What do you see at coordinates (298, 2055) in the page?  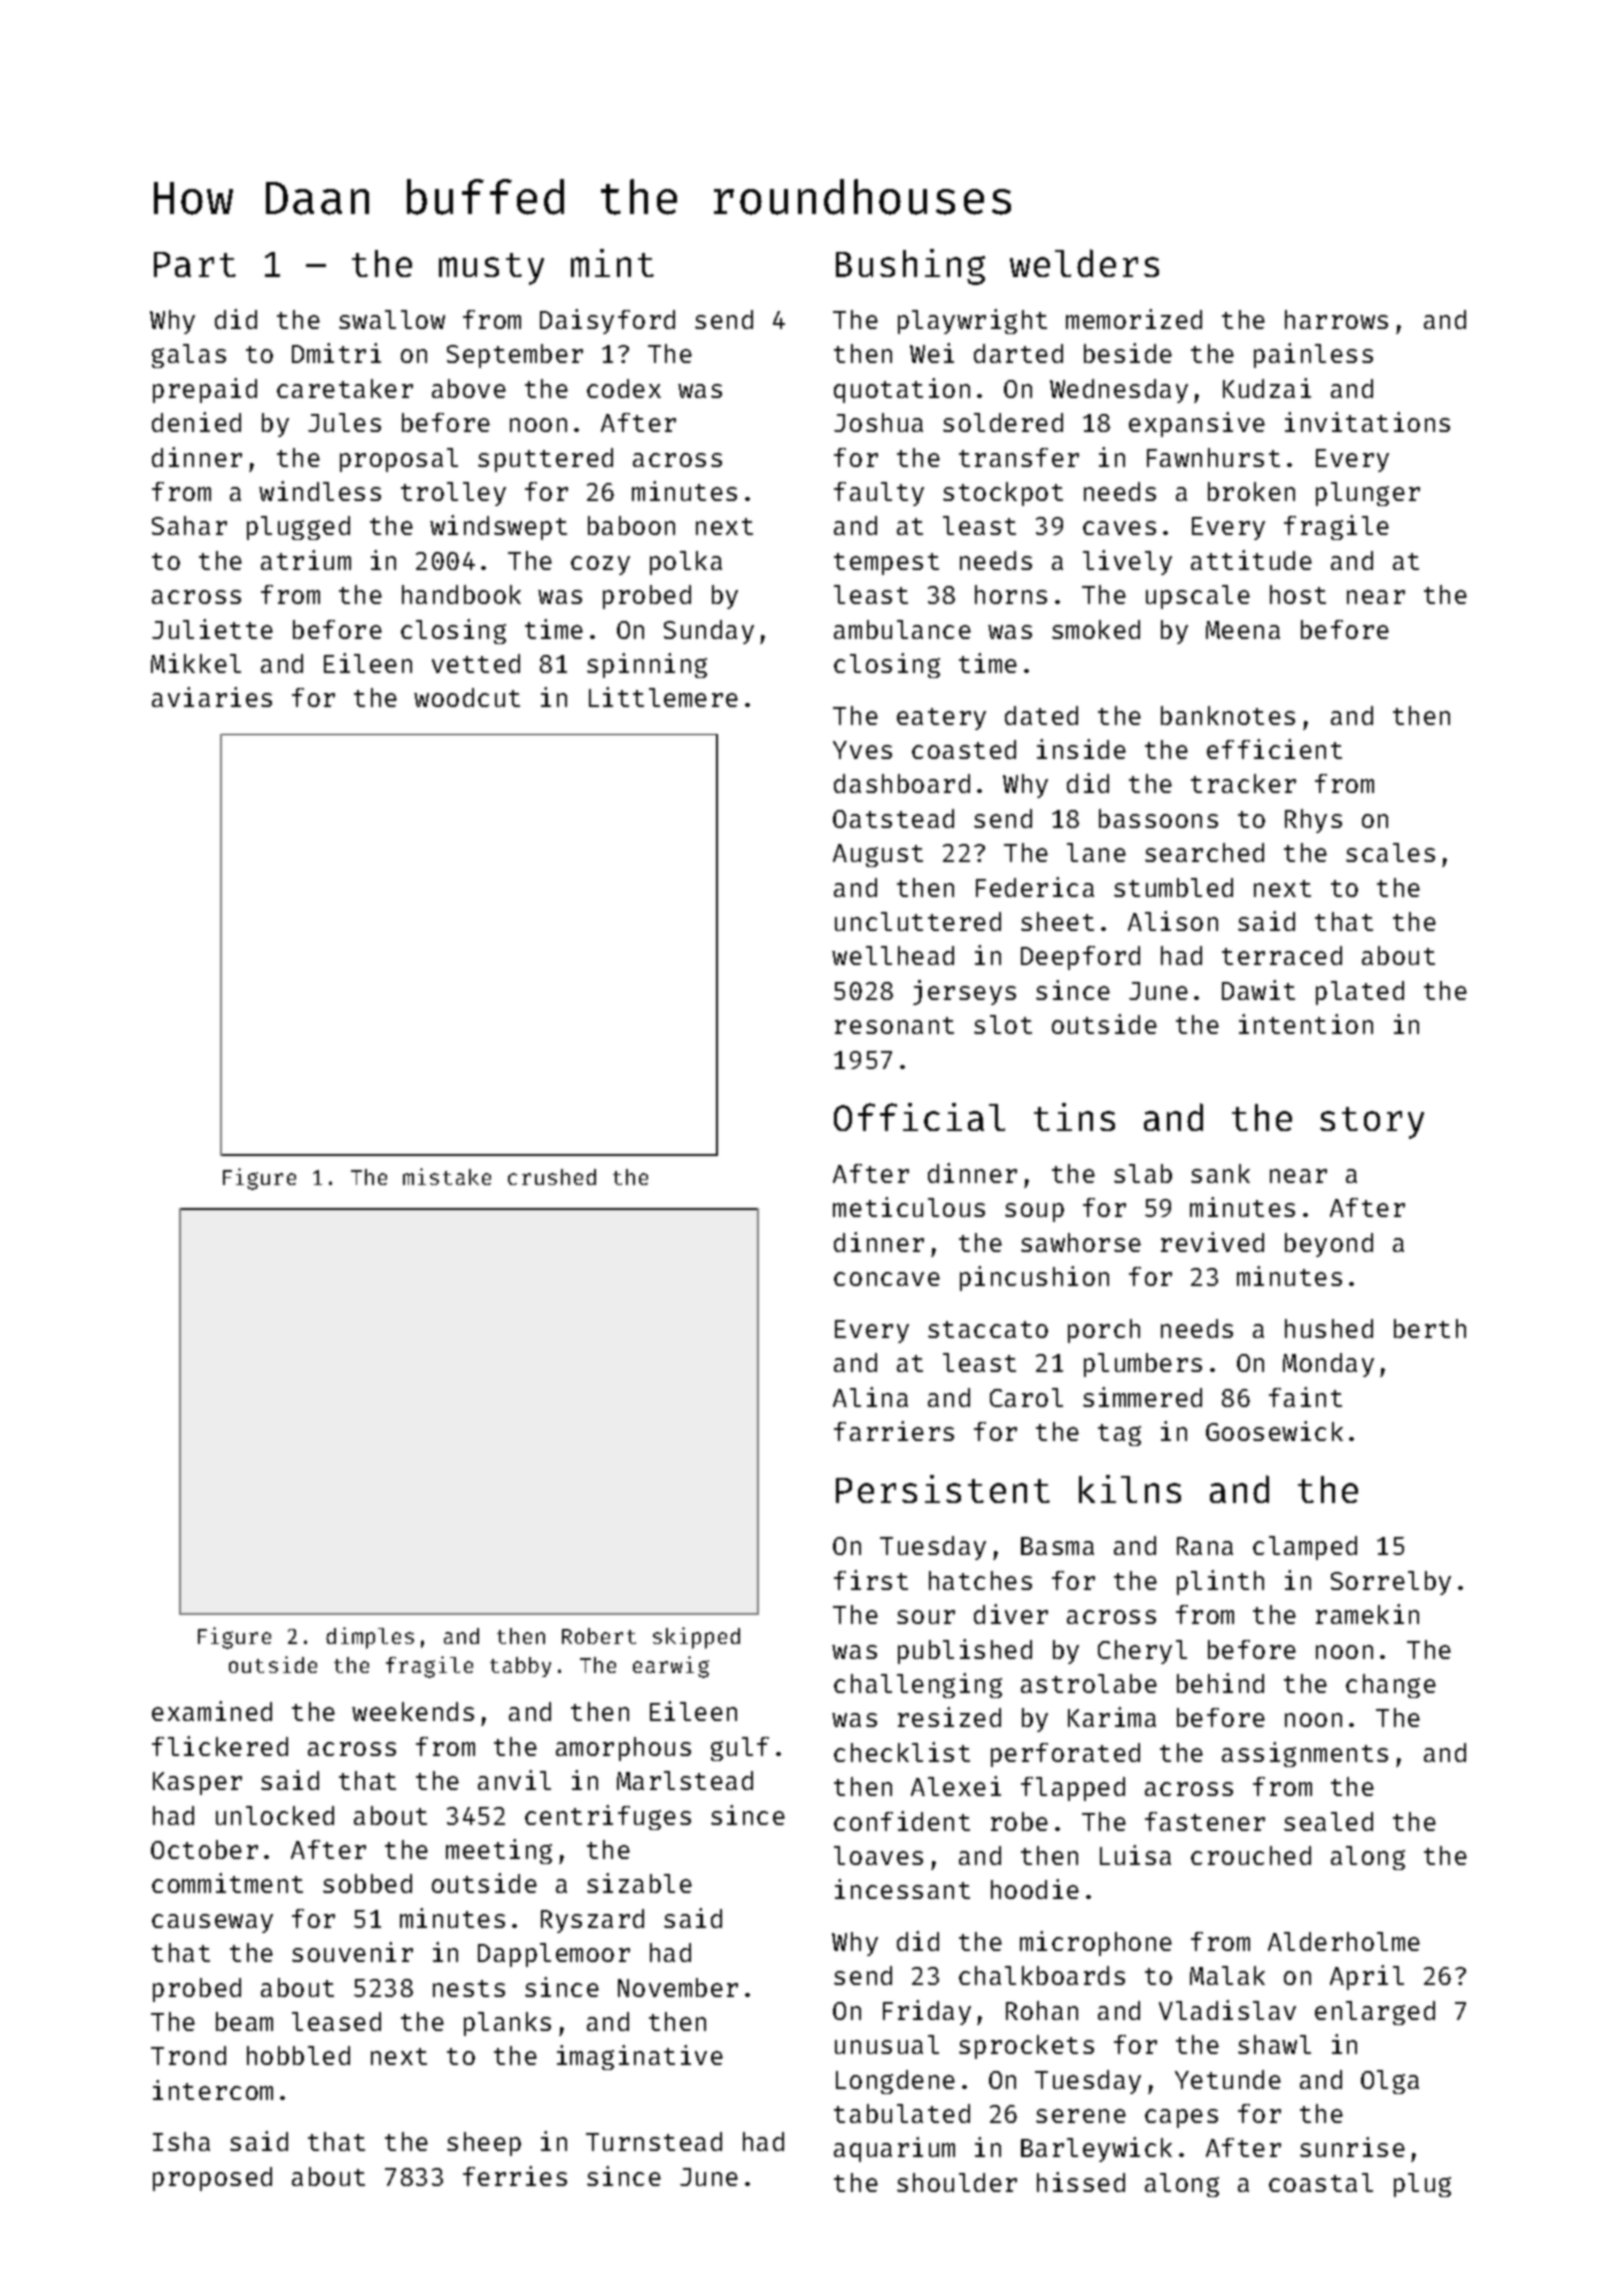 I see `hobbled` at bounding box center [298, 2055].
